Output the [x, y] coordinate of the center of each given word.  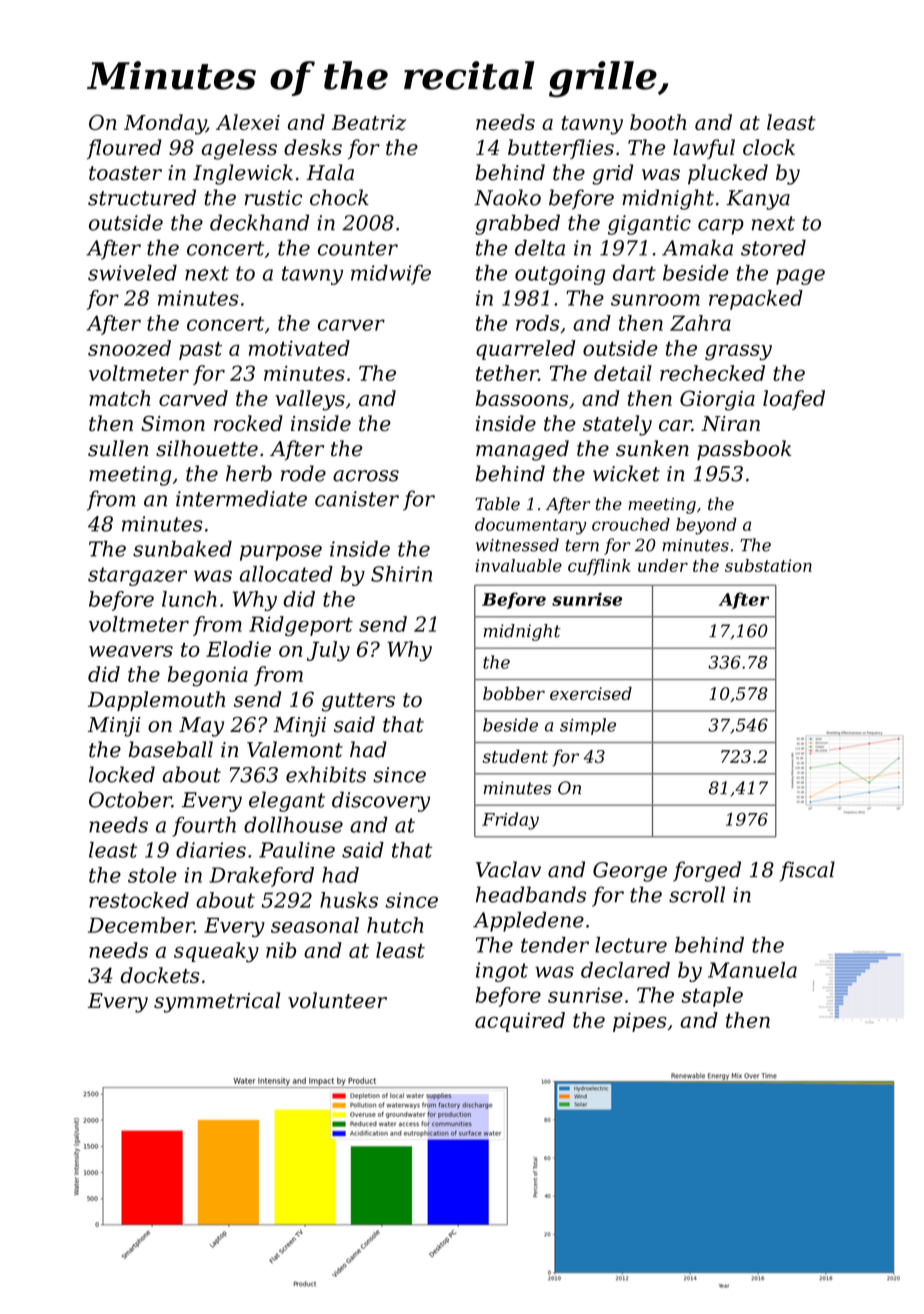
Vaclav [508, 869]
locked [122, 774]
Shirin [401, 574]
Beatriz [368, 123]
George [630, 872]
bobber [514, 693]
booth [658, 122]
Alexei [248, 122]
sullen [118, 448]
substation [768, 565]
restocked [139, 900]
